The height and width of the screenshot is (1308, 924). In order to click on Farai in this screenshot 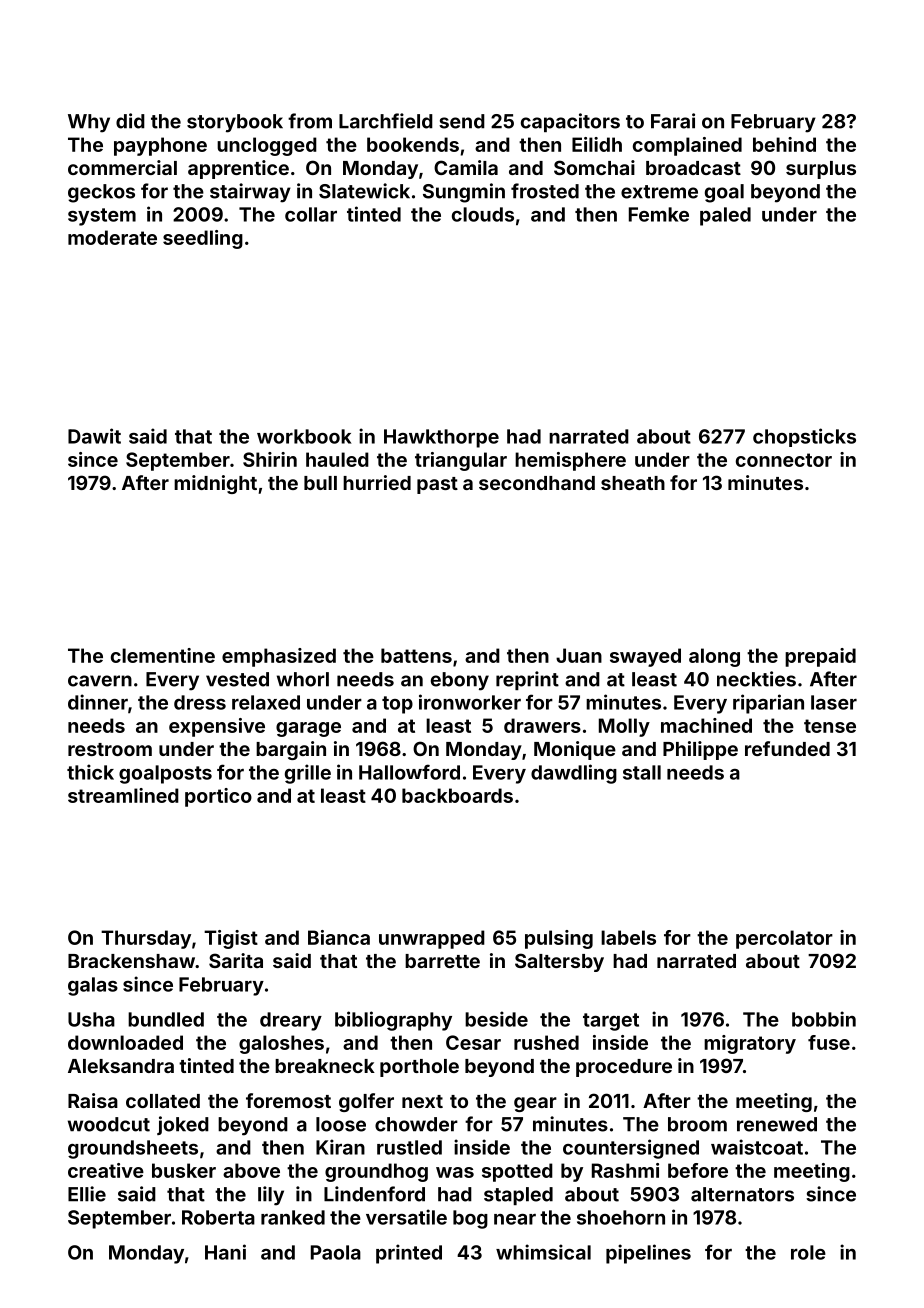, I will do `click(673, 121)`.
